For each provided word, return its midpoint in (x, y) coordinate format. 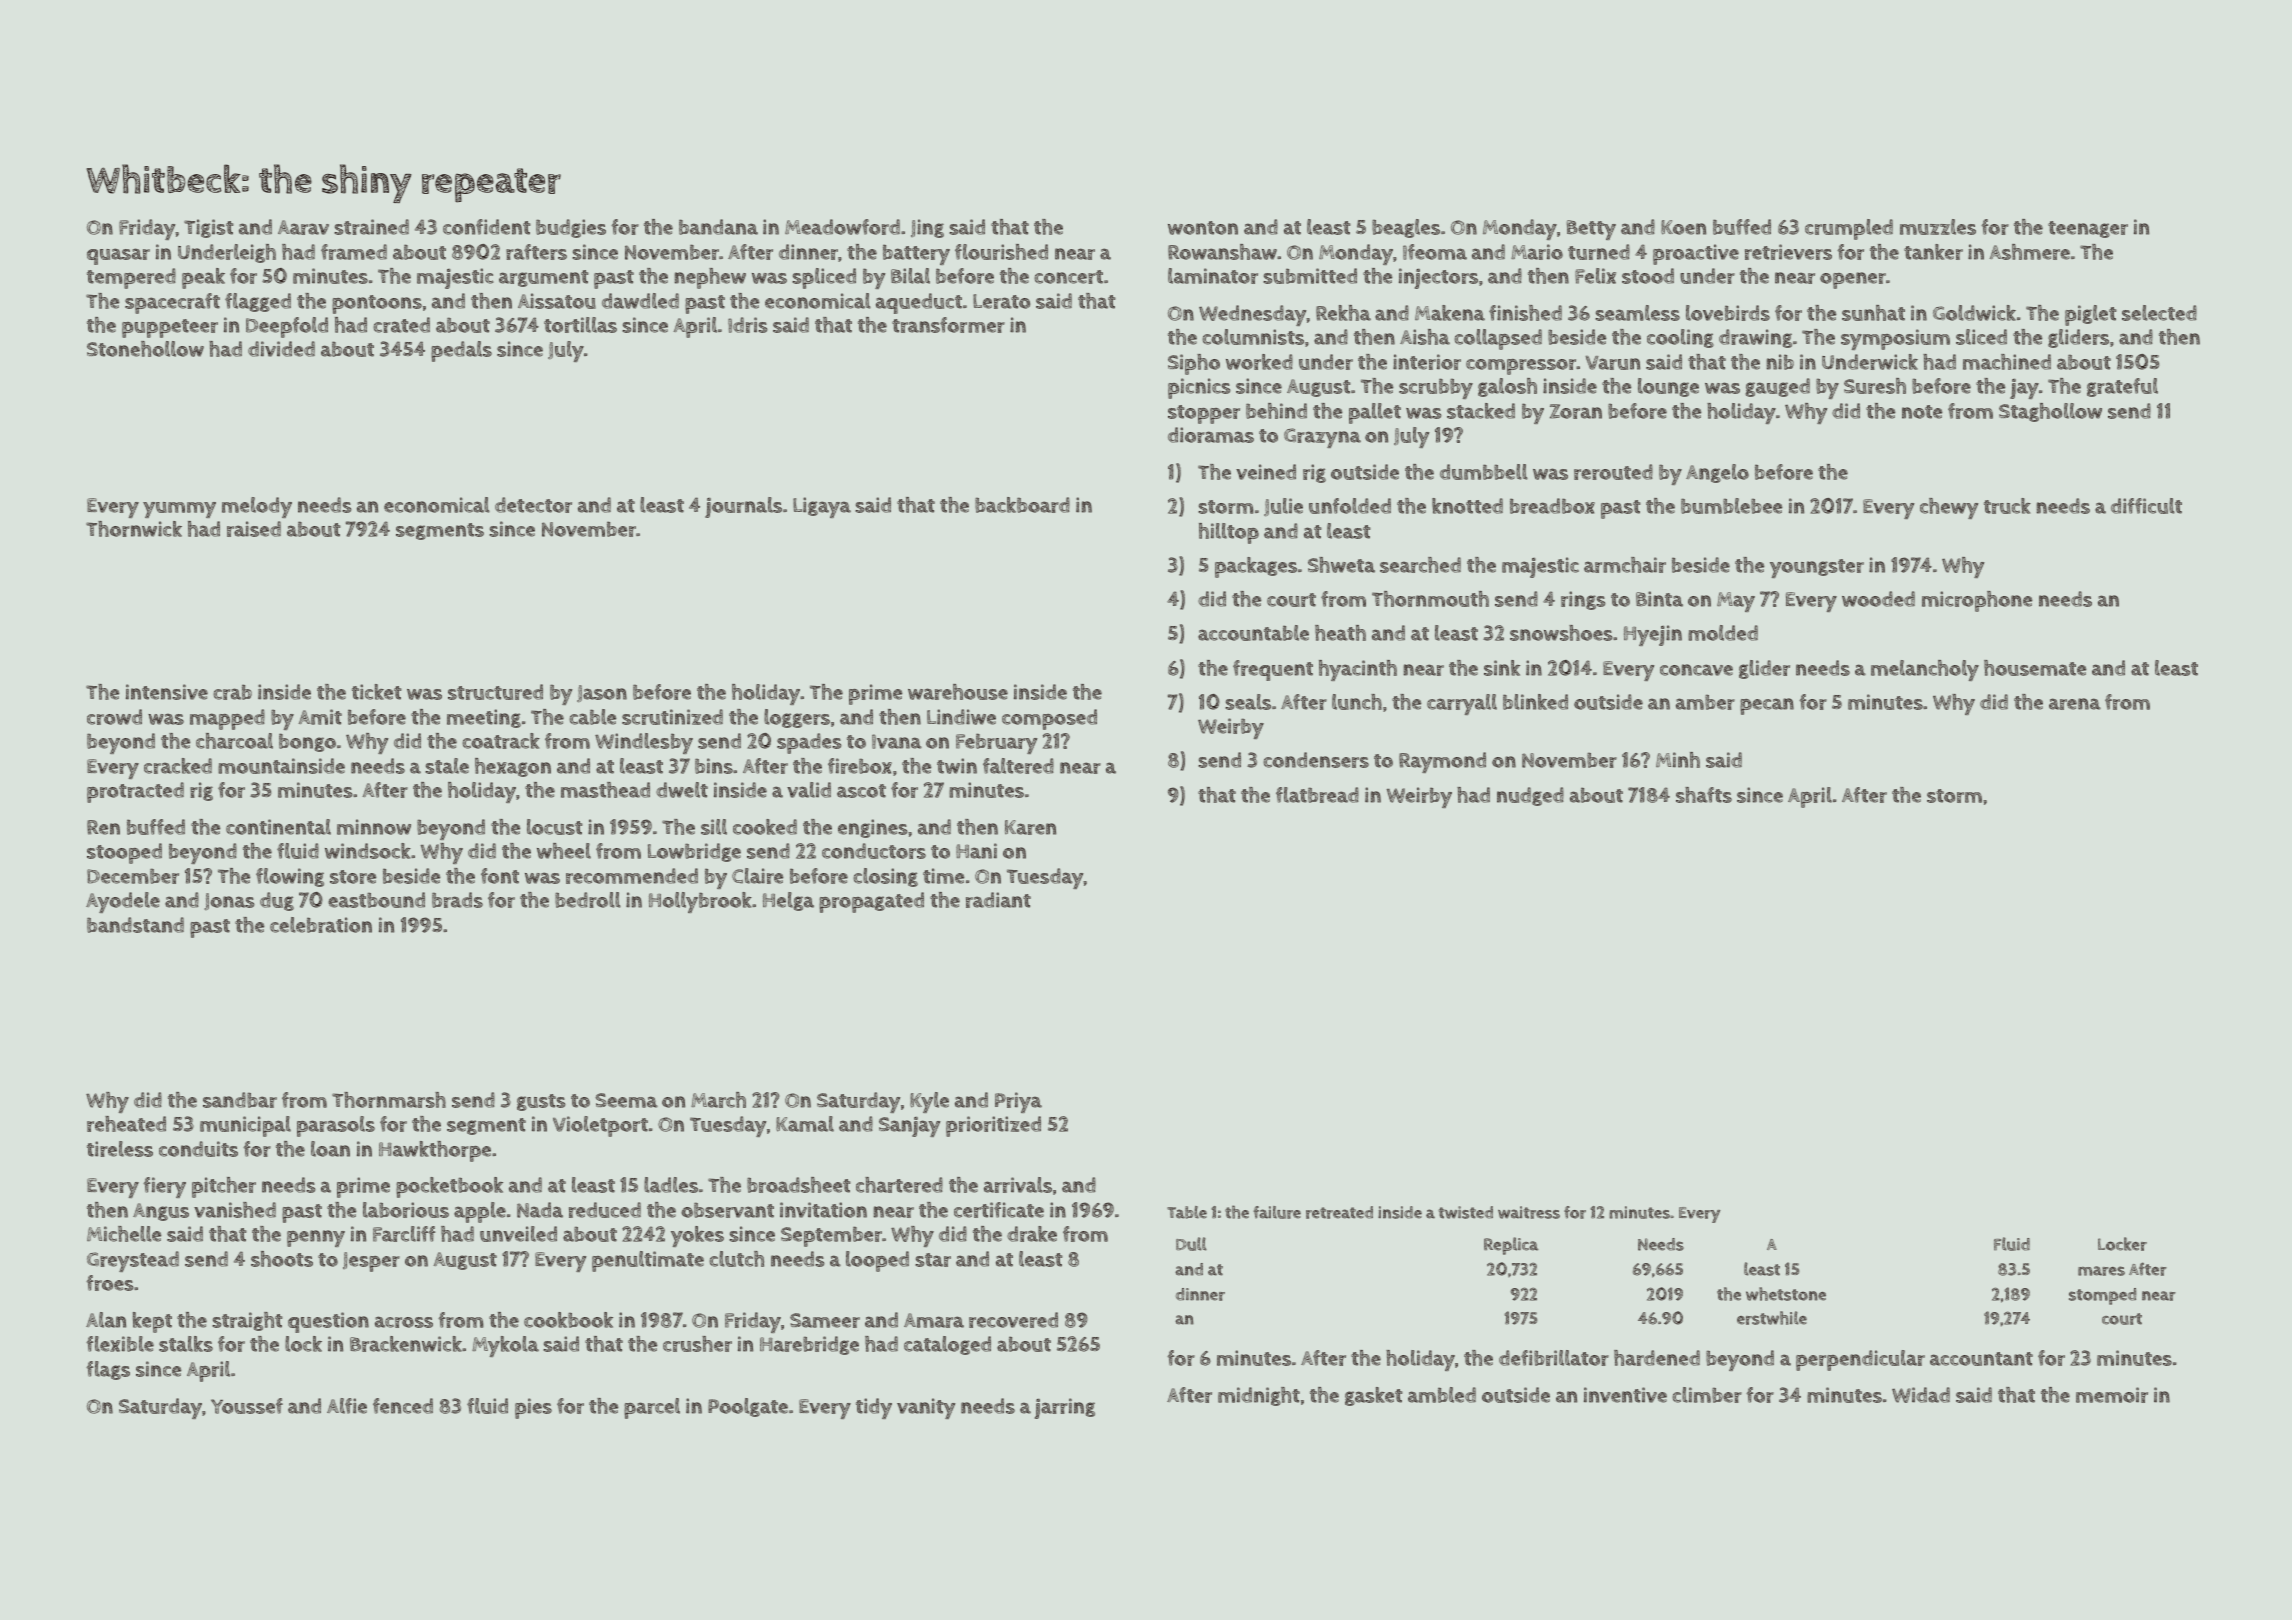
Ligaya (822, 507)
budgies (571, 228)
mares (2101, 1271)
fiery (164, 1187)
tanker (1933, 252)
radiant (998, 900)
